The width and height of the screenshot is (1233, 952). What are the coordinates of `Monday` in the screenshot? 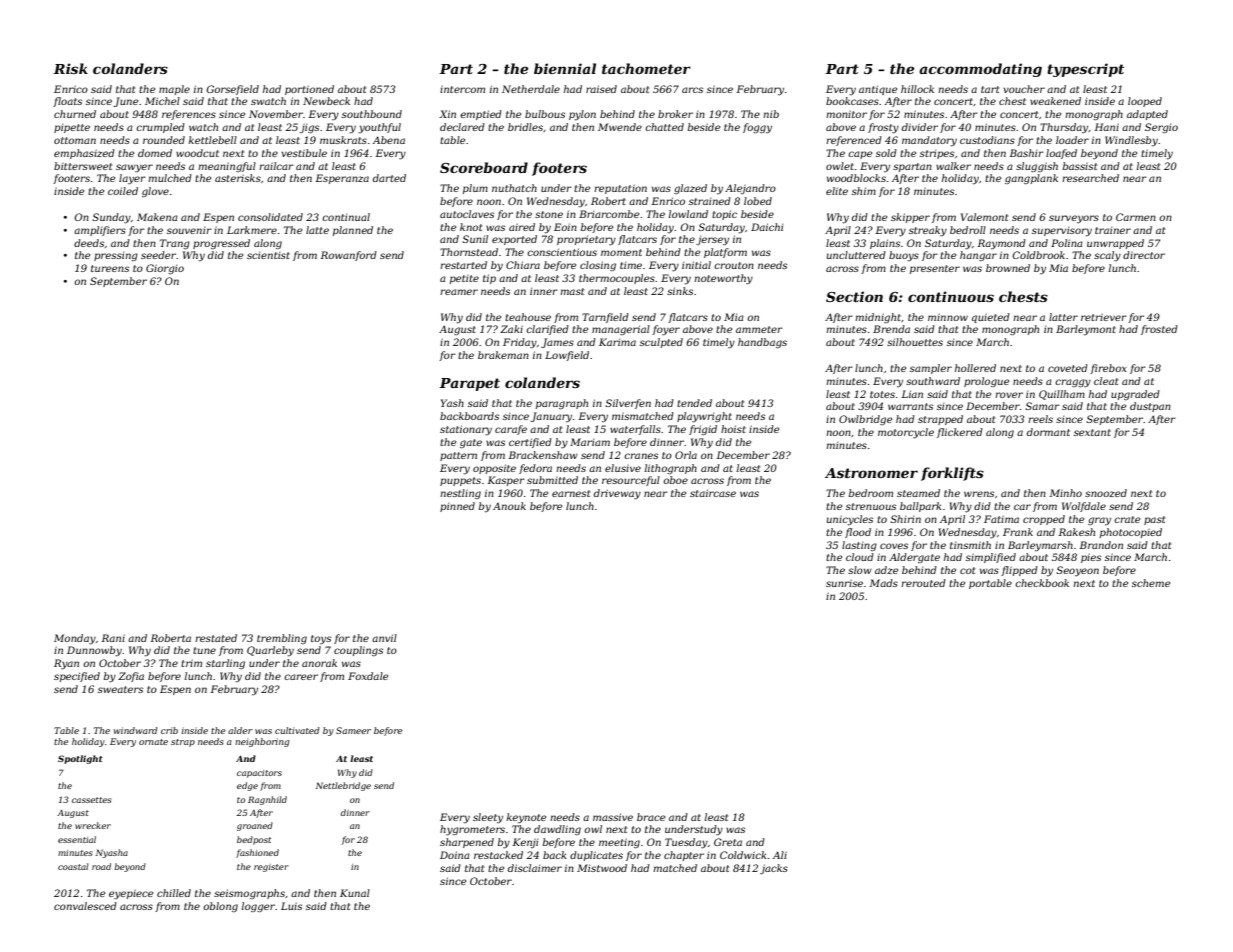 It's located at (75, 639).
